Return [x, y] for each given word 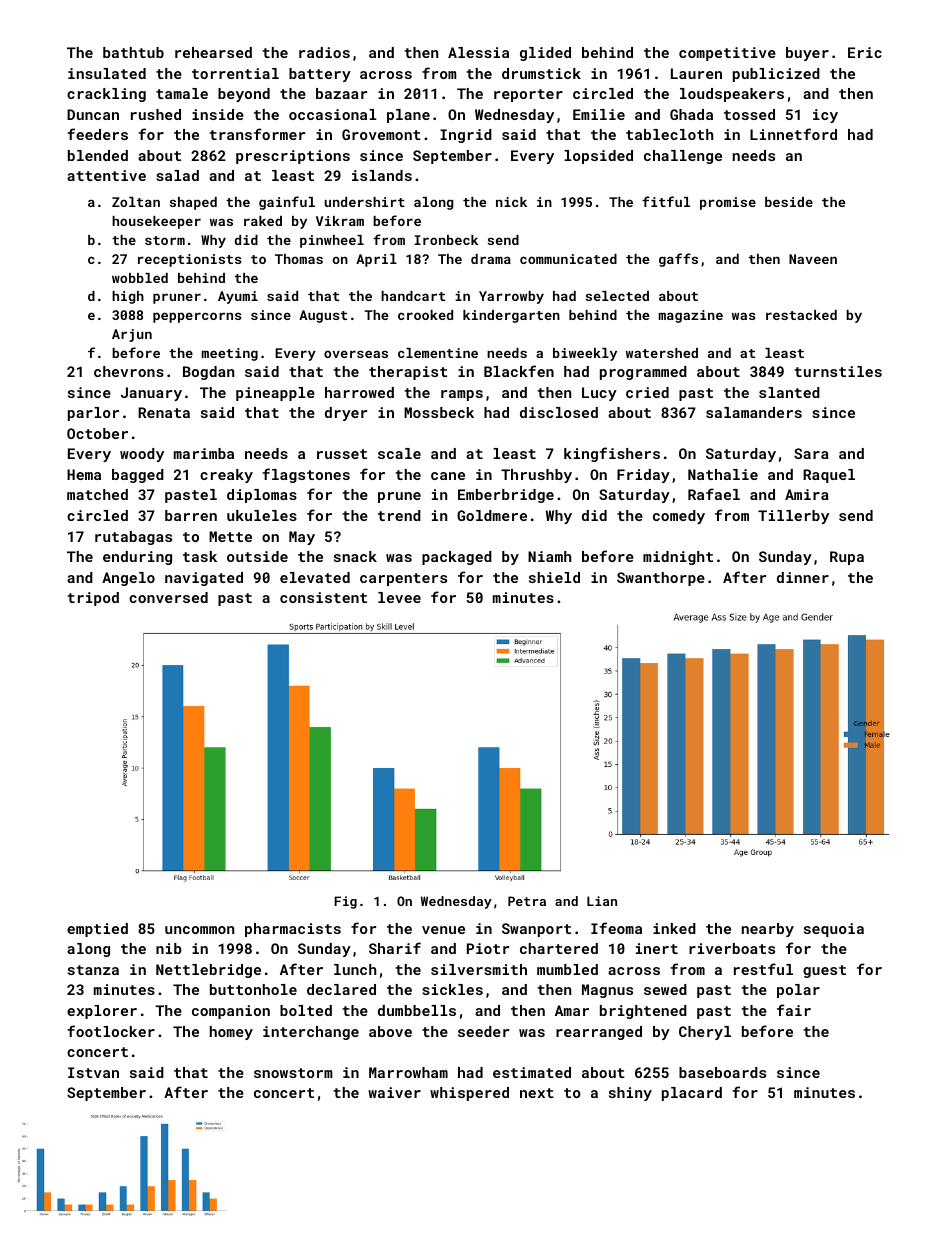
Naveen [813, 259]
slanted [789, 392]
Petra [527, 901]
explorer [102, 1012]
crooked [425, 315]
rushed [156, 114]
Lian [602, 901]
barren [191, 515]
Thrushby [536, 476]
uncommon [199, 930]
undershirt [365, 202]
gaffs [678, 260]
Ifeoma [616, 928]
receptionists [189, 260]
